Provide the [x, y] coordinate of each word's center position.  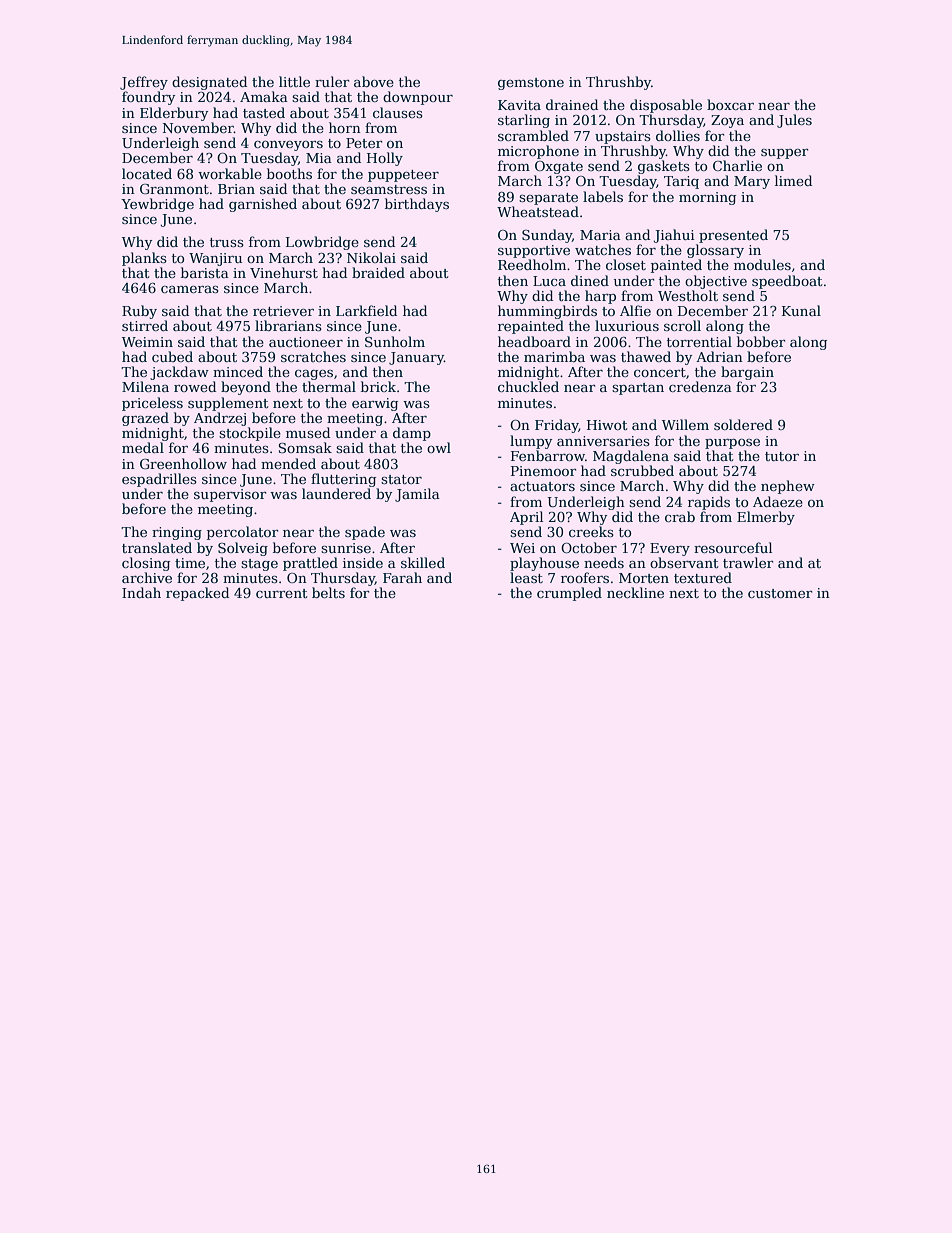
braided [378, 272]
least [526, 577]
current [282, 593]
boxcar [730, 104]
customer [780, 593]
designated [209, 83]
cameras [190, 289]
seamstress [389, 189]
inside [363, 562]
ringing [177, 533]
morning [707, 198]
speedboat [787, 282]
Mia [319, 158]
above [374, 81]
